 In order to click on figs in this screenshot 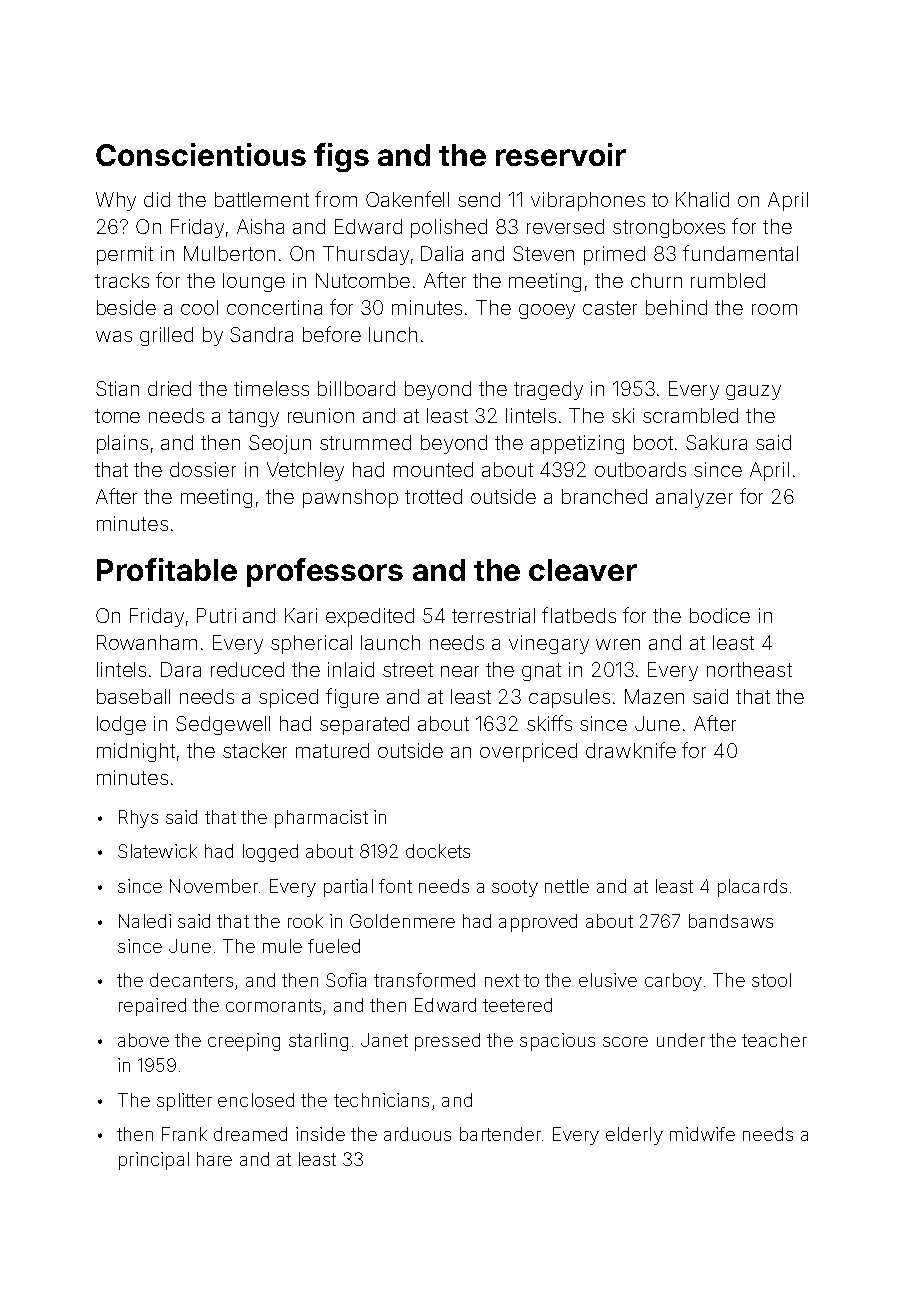, I will do `click(341, 157)`.
